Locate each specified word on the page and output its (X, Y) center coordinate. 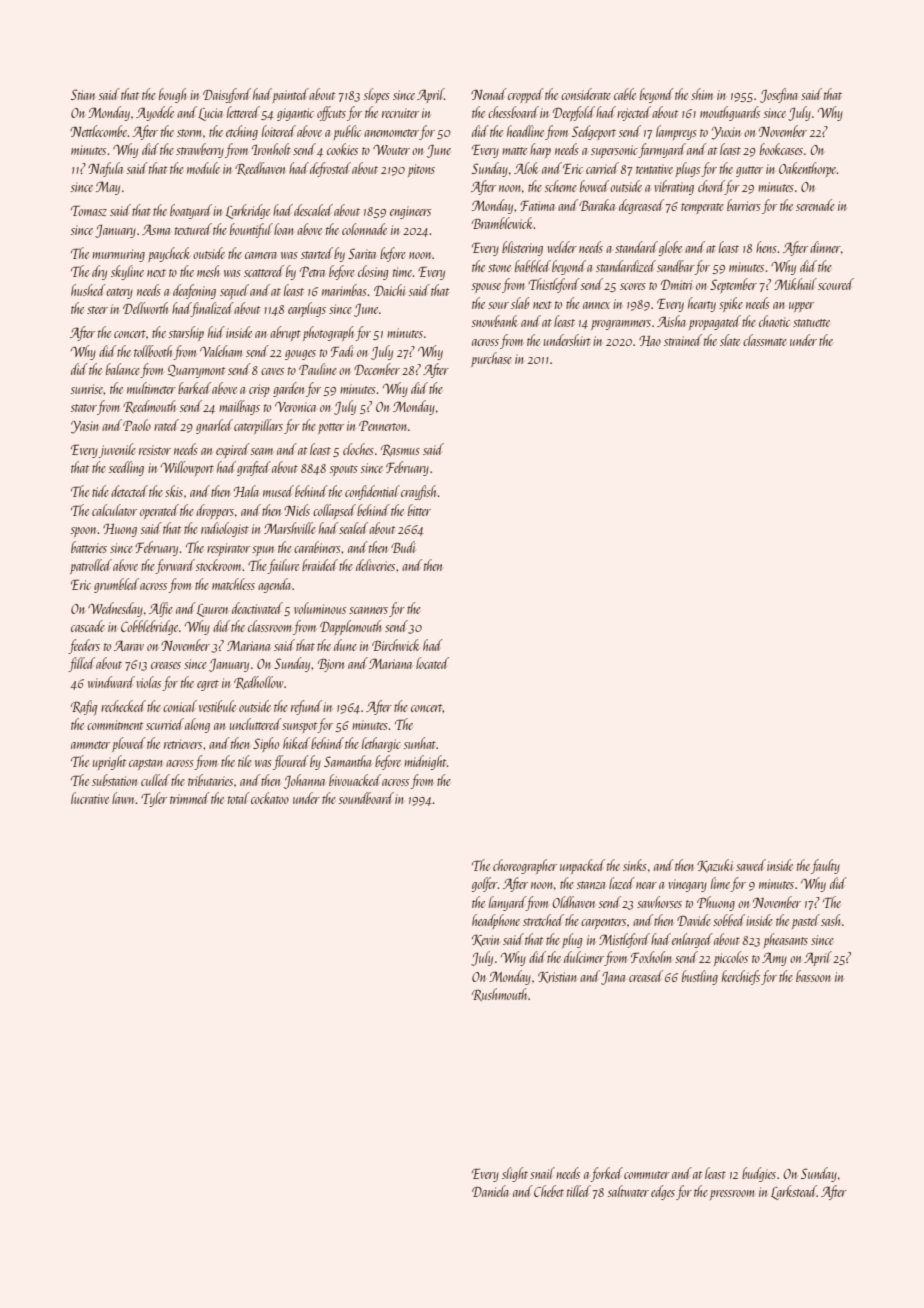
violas (149, 682)
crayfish (419, 492)
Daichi (389, 290)
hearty (702, 304)
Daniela (490, 1191)
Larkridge (248, 211)
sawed (751, 865)
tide (100, 491)
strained (683, 340)
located (432, 663)
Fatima (537, 206)
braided (320, 565)
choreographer (525, 866)
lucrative (90, 798)
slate (730, 340)
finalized (212, 309)
